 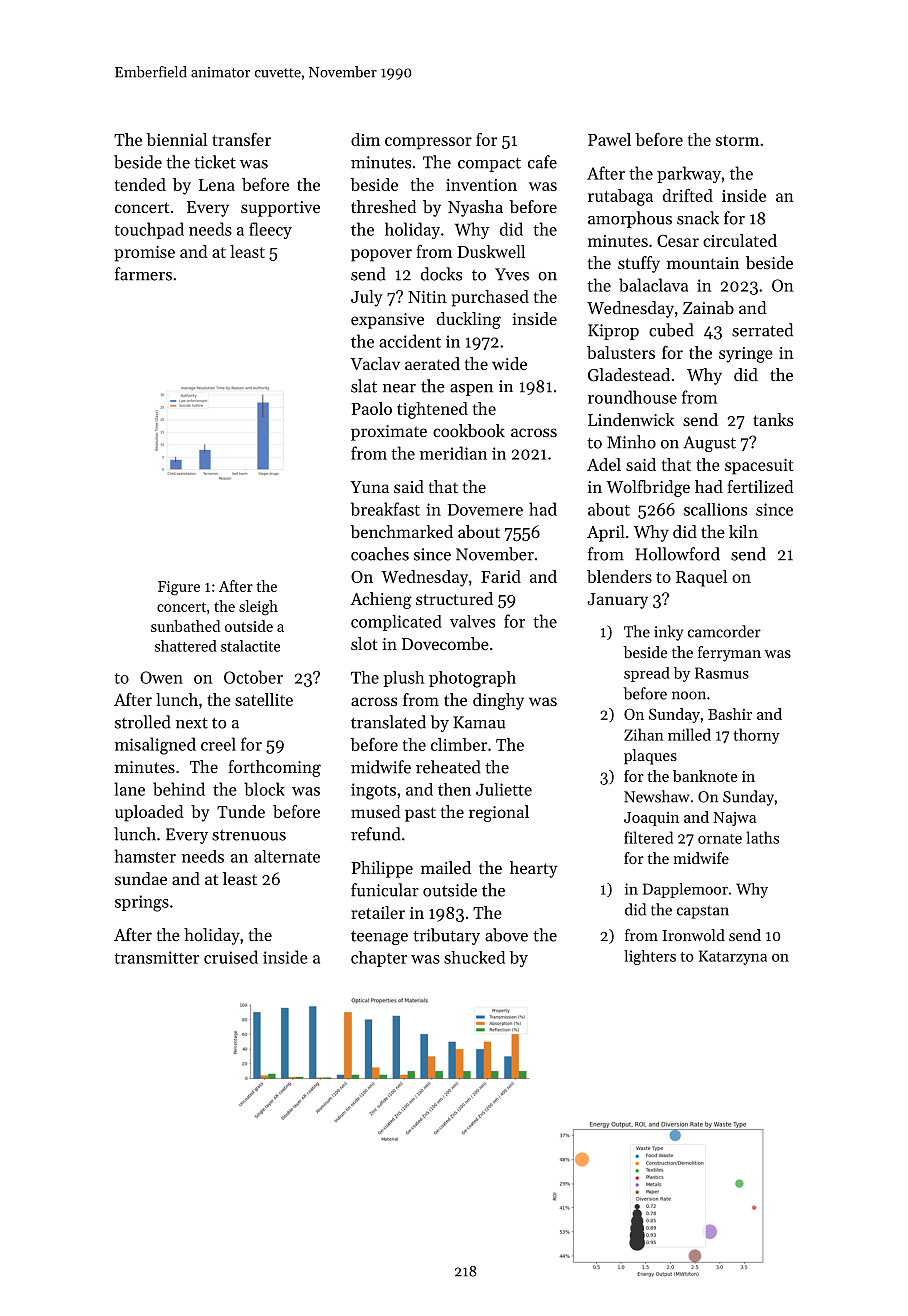 I want to click on Lindenwick, so click(x=631, y=419).
